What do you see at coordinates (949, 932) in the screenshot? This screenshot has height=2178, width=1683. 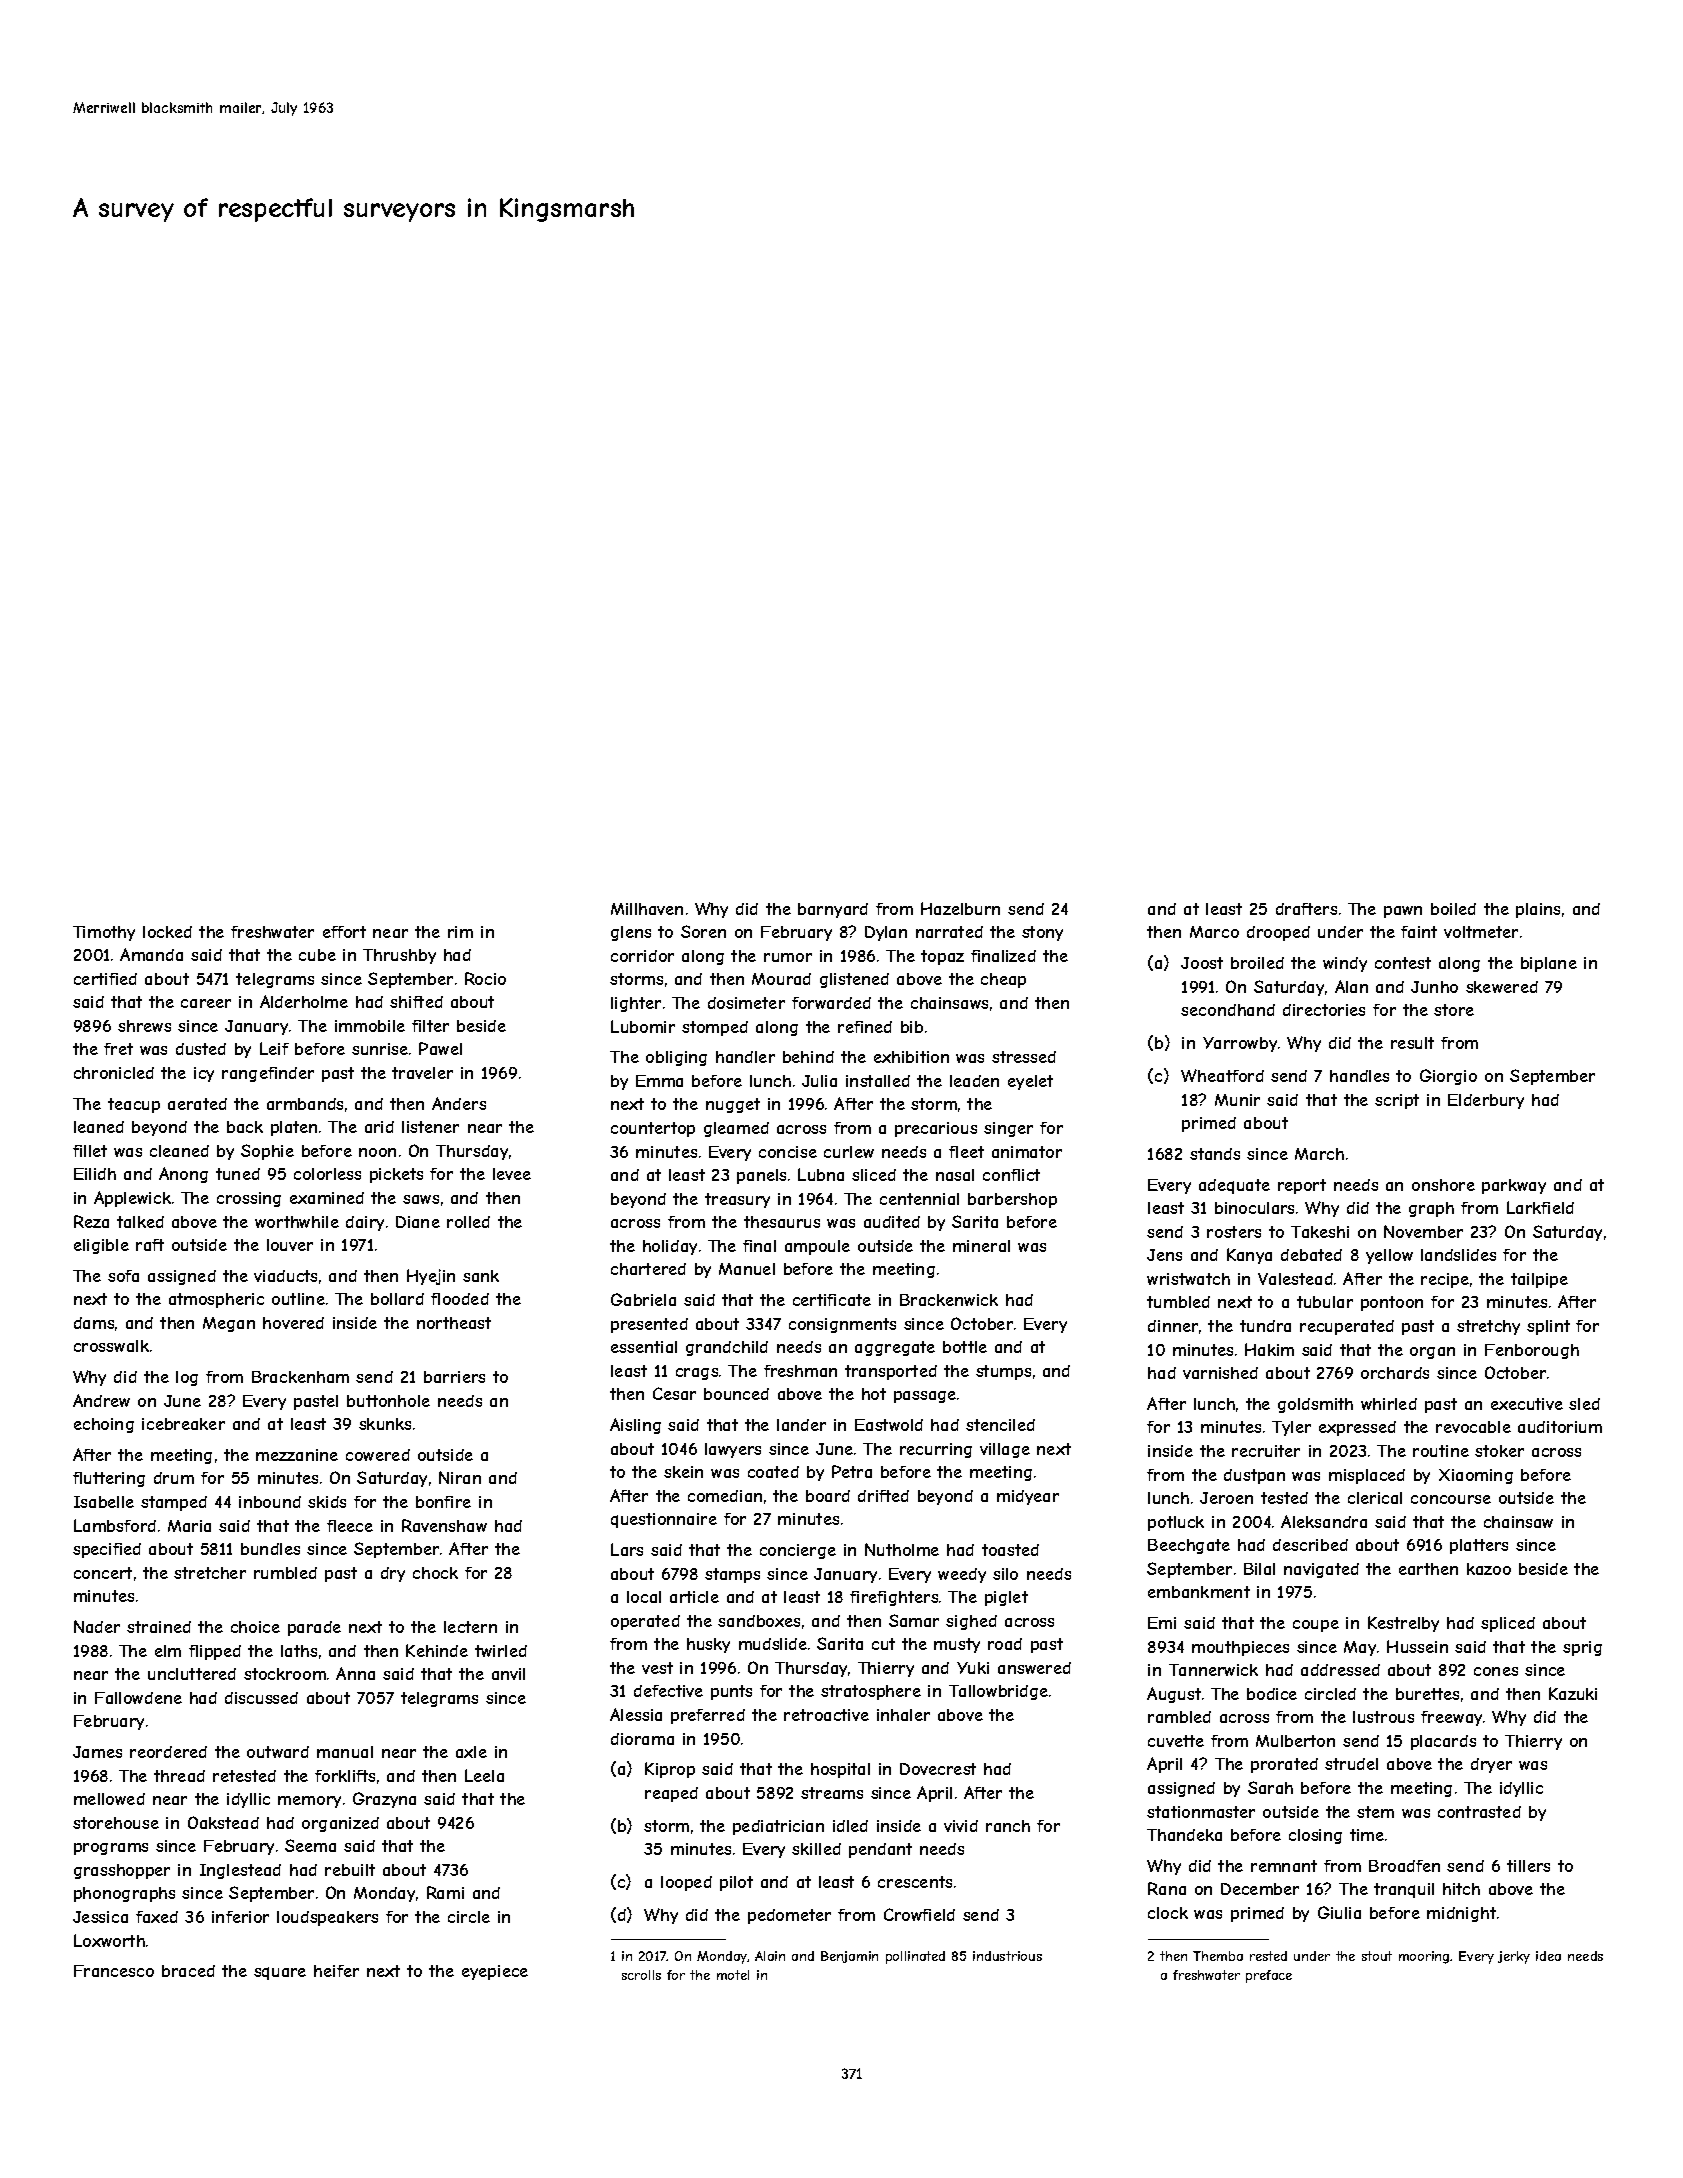 I see `narrated` at bounding box center [949, 932].
